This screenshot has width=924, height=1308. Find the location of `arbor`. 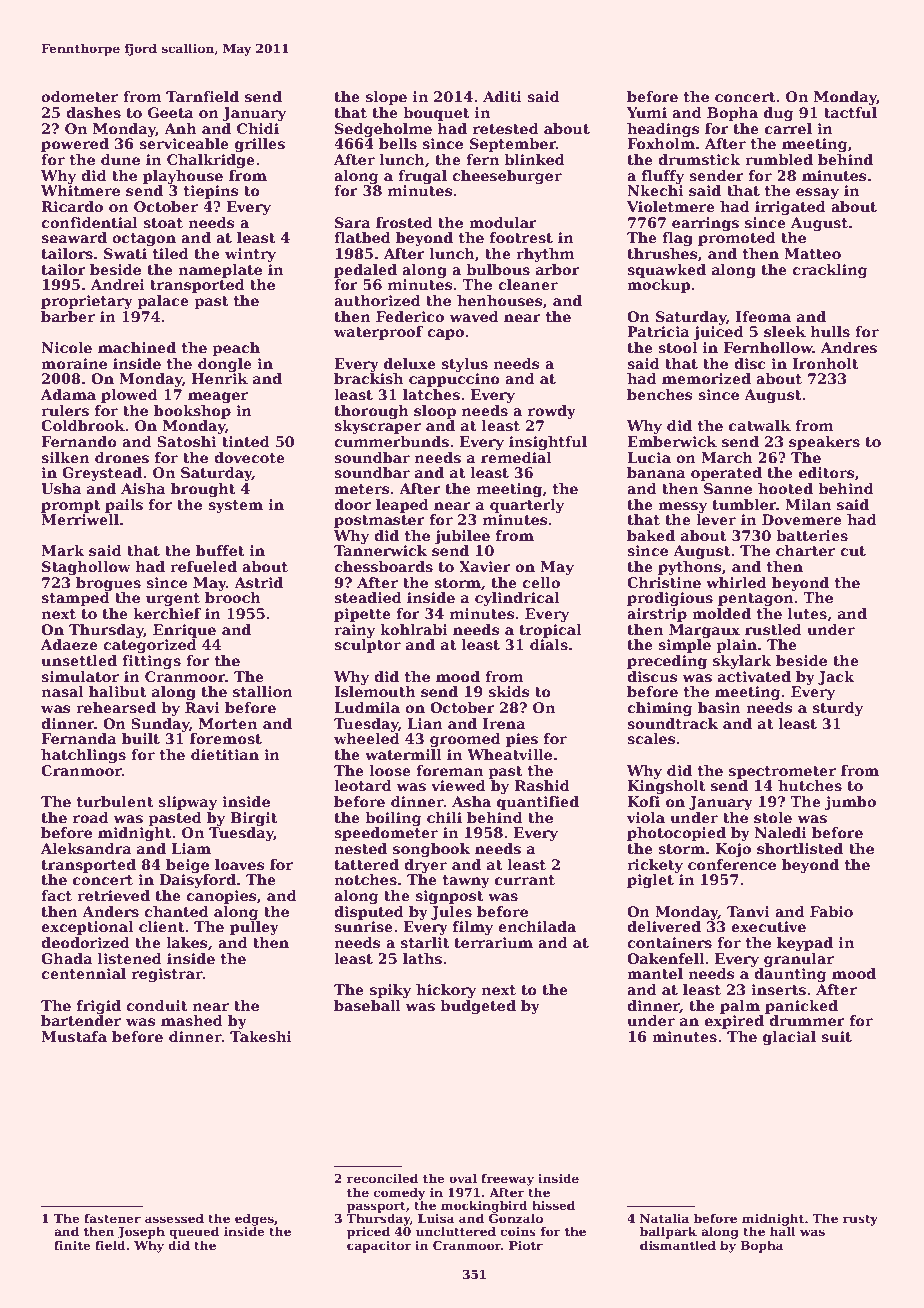

arbor is located at coordinates (558, 269).
